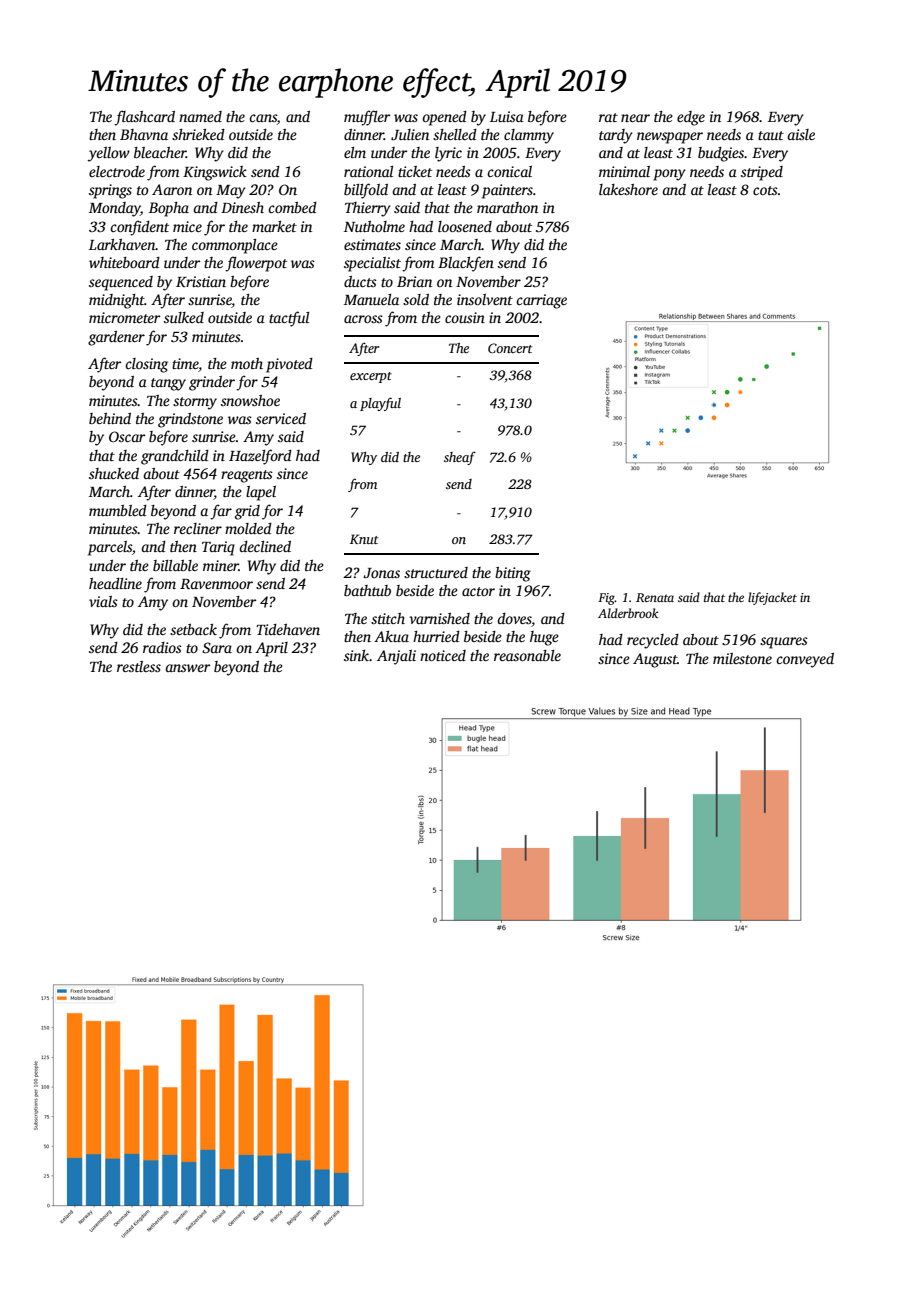  What do you see at coordinates (144, 118) in the document?
I see `flashcard` at bounding box center [144, 118].
